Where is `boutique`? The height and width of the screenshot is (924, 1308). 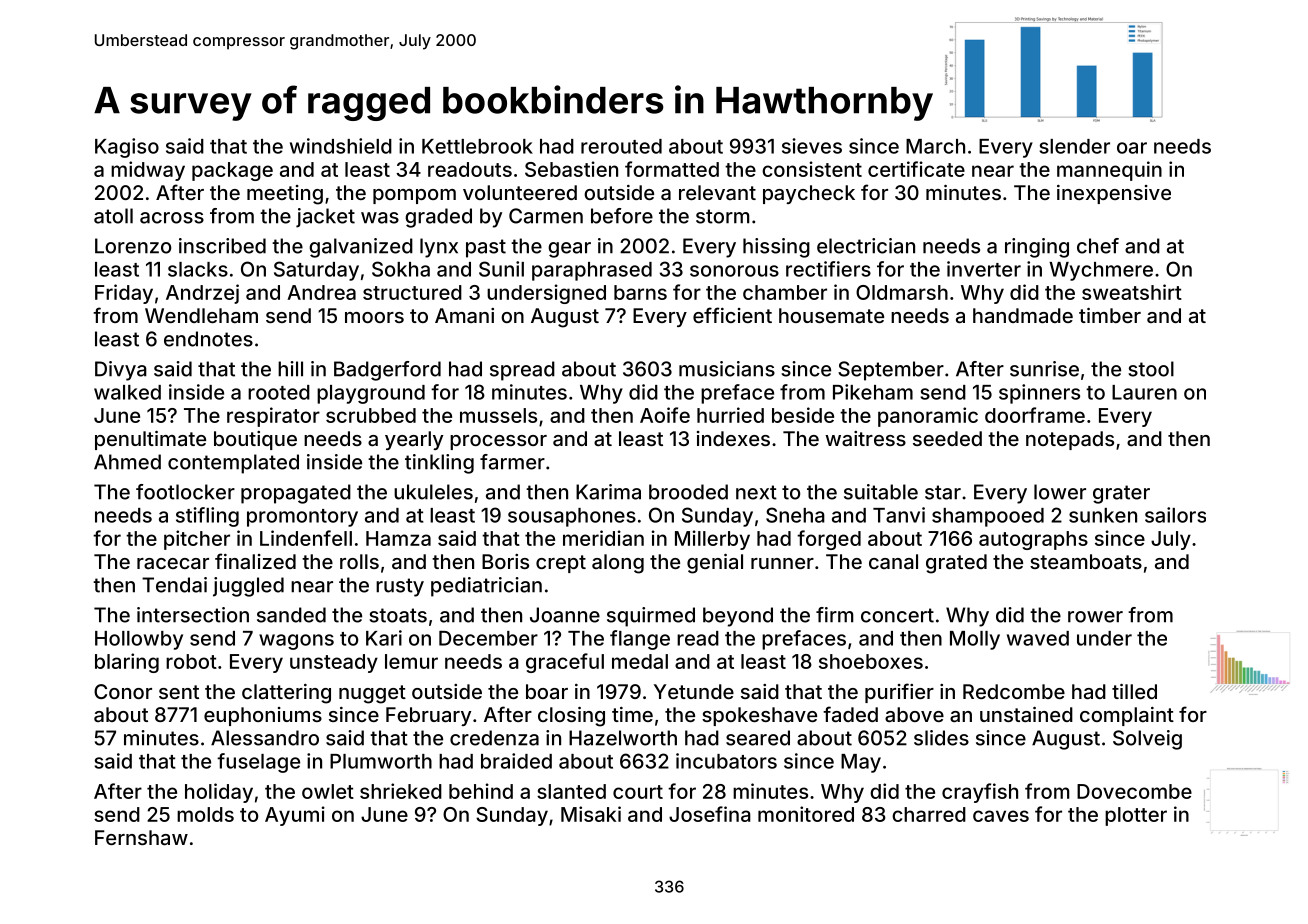 boutique is located at coordinates (255, 440).
